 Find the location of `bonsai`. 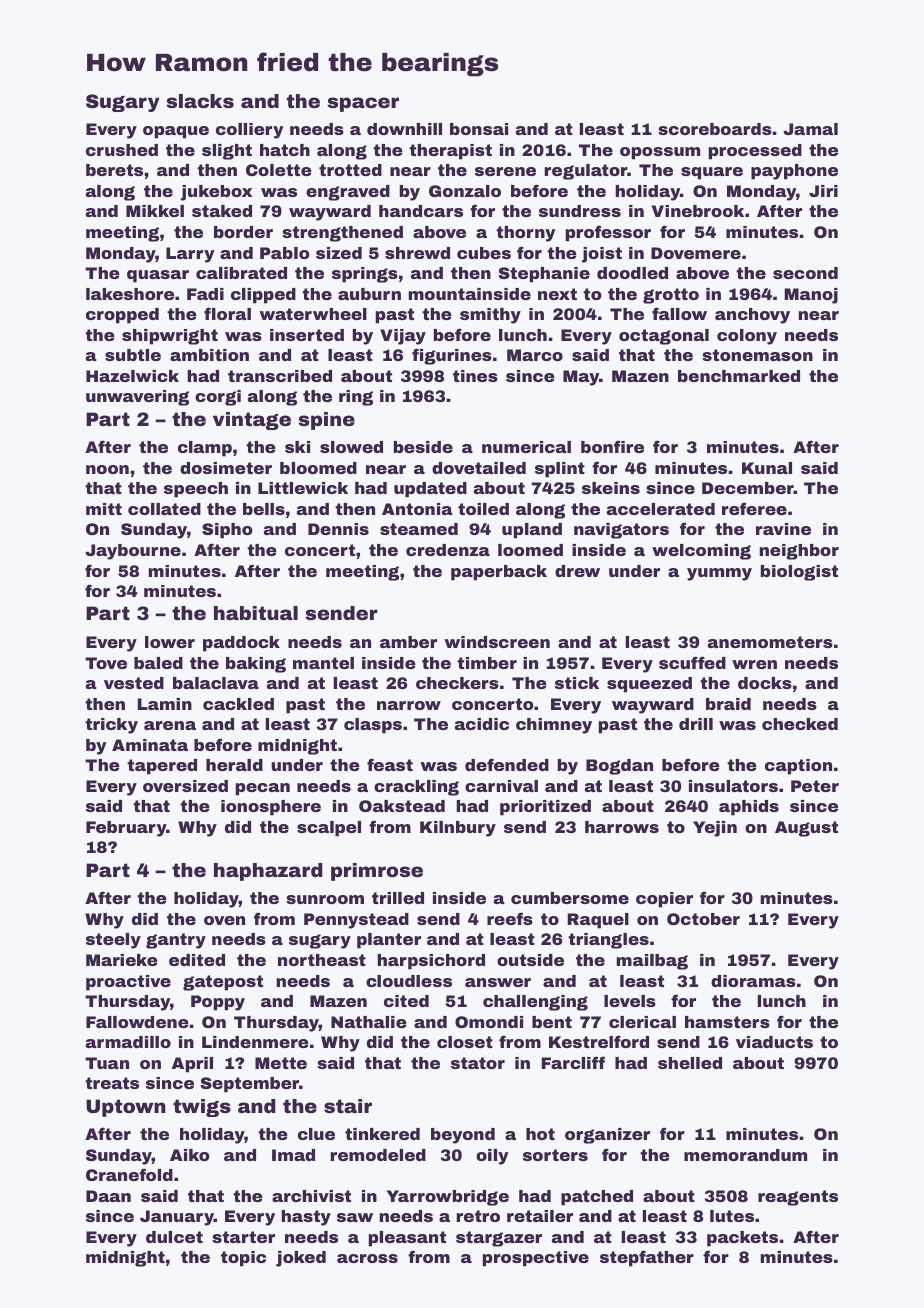

bonsai is located at coordinates (479, 129).
